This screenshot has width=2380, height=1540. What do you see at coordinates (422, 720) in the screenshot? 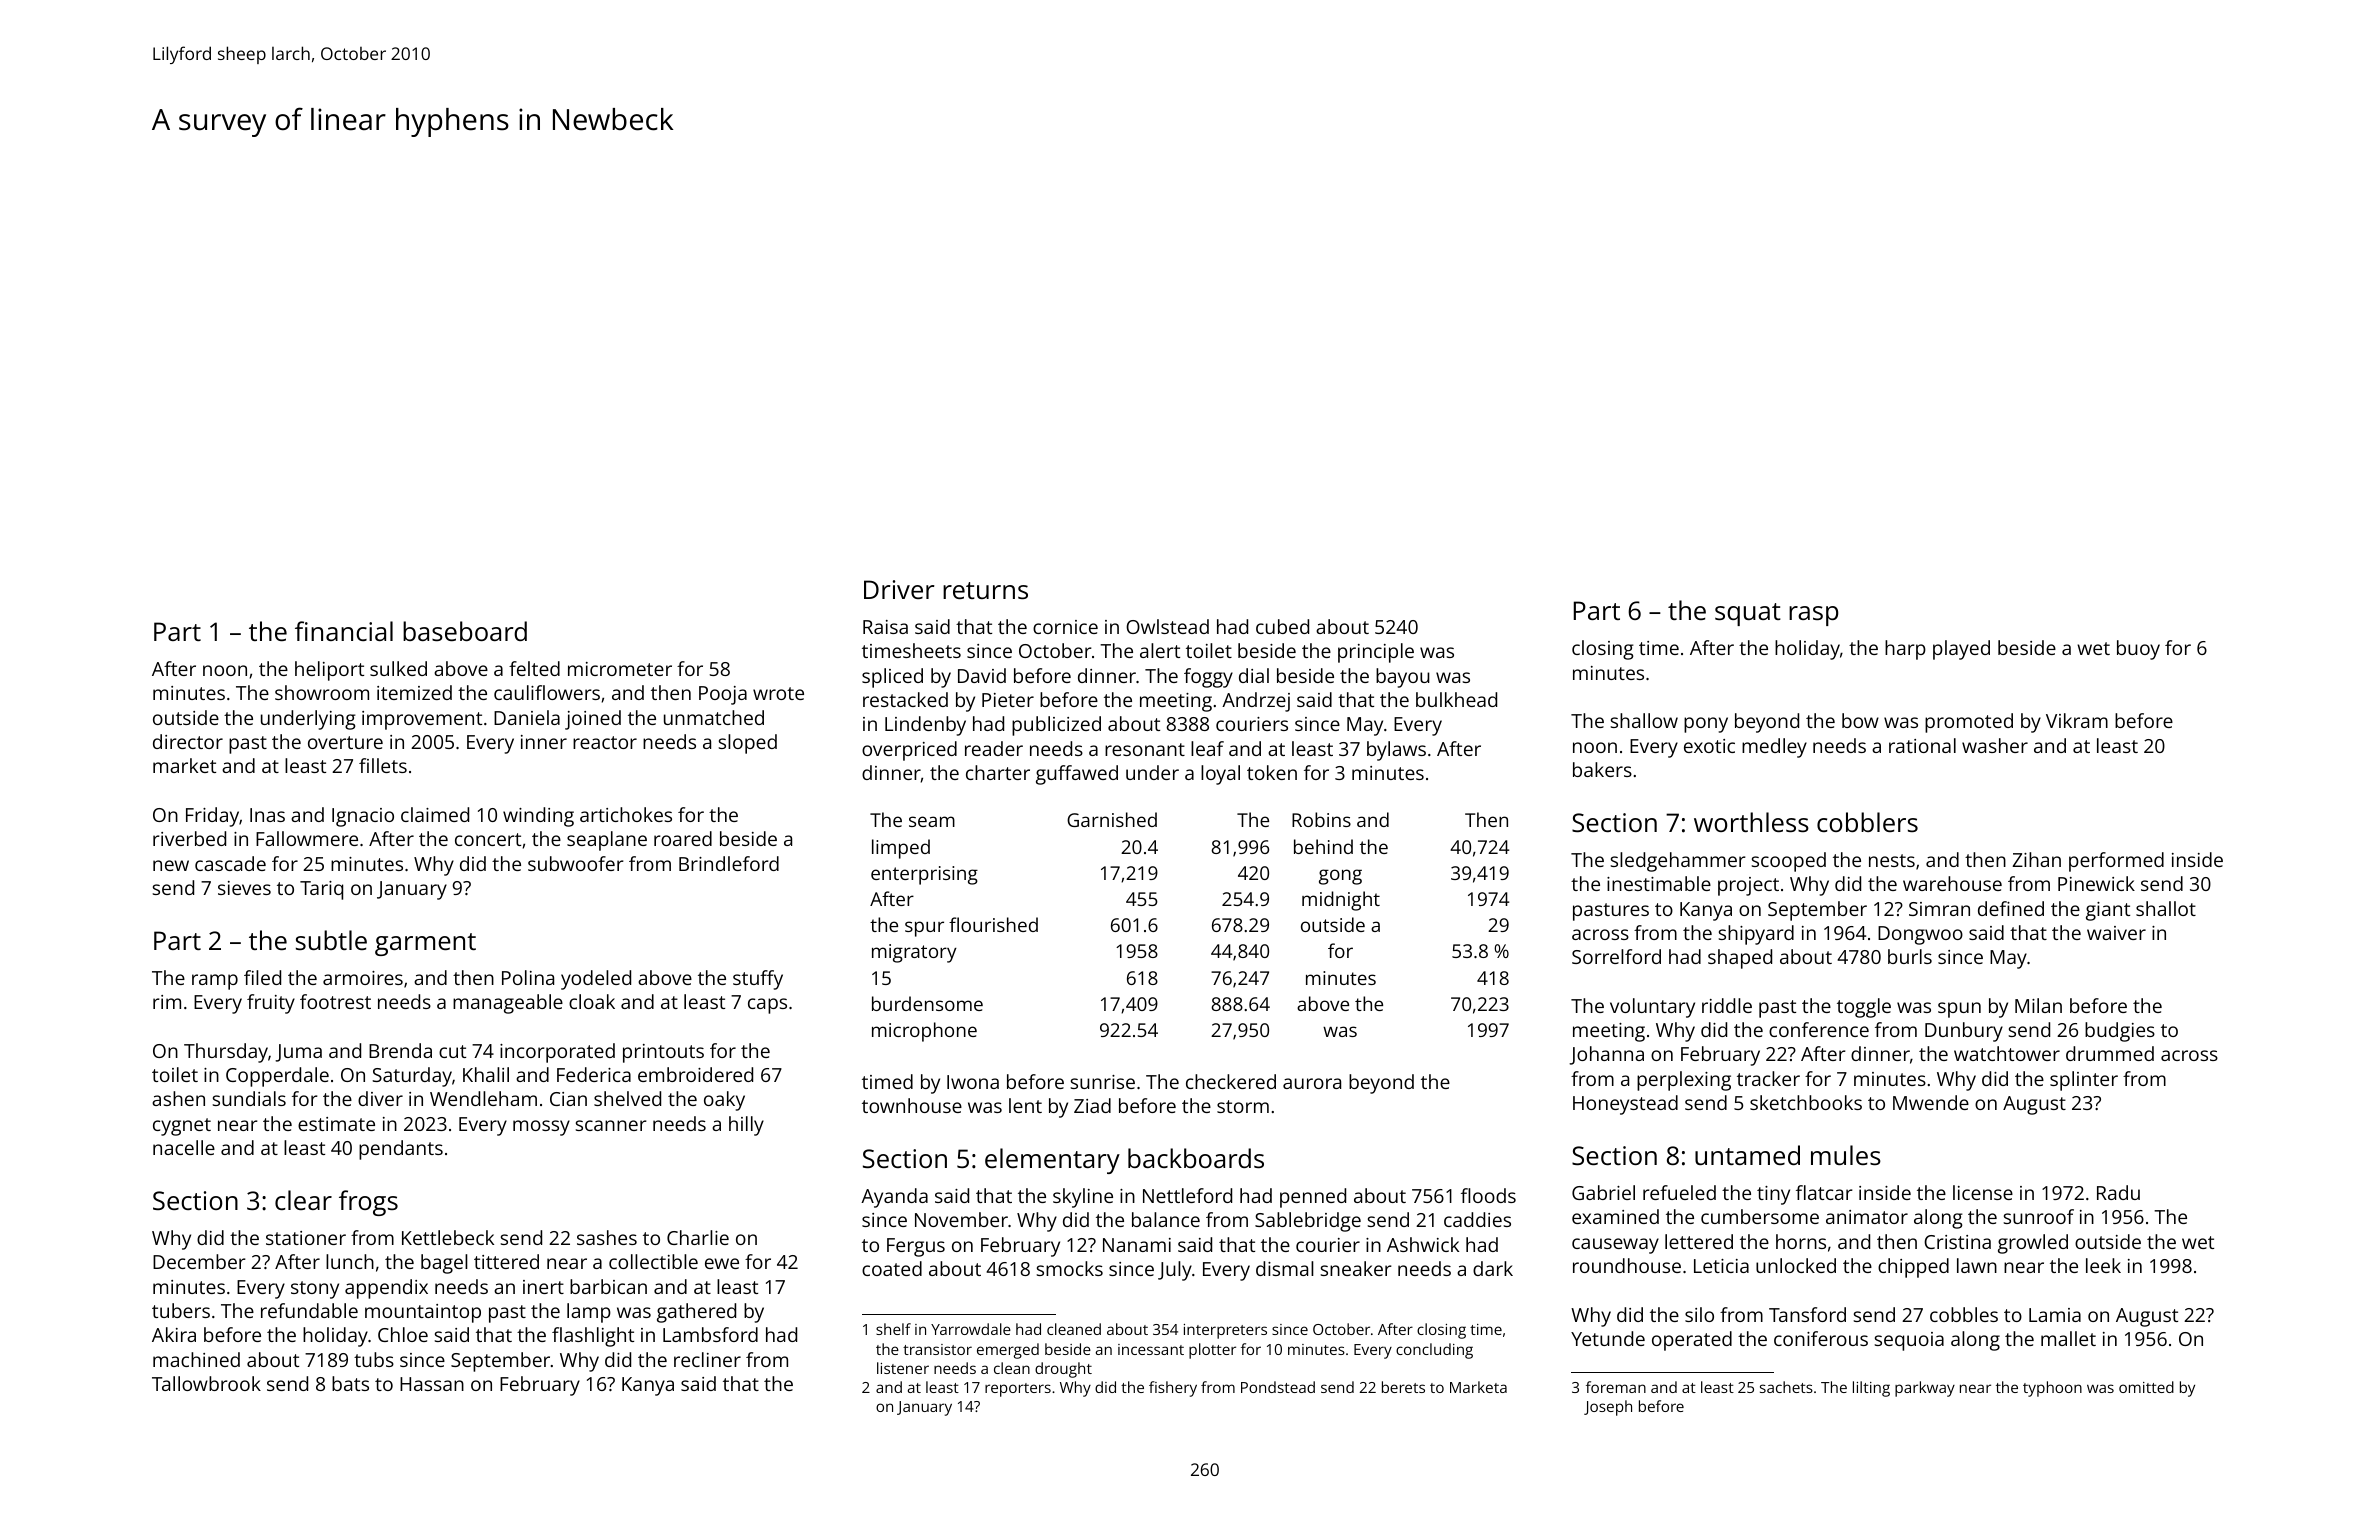
I see `improvement` at bounding box center [422, 720].
